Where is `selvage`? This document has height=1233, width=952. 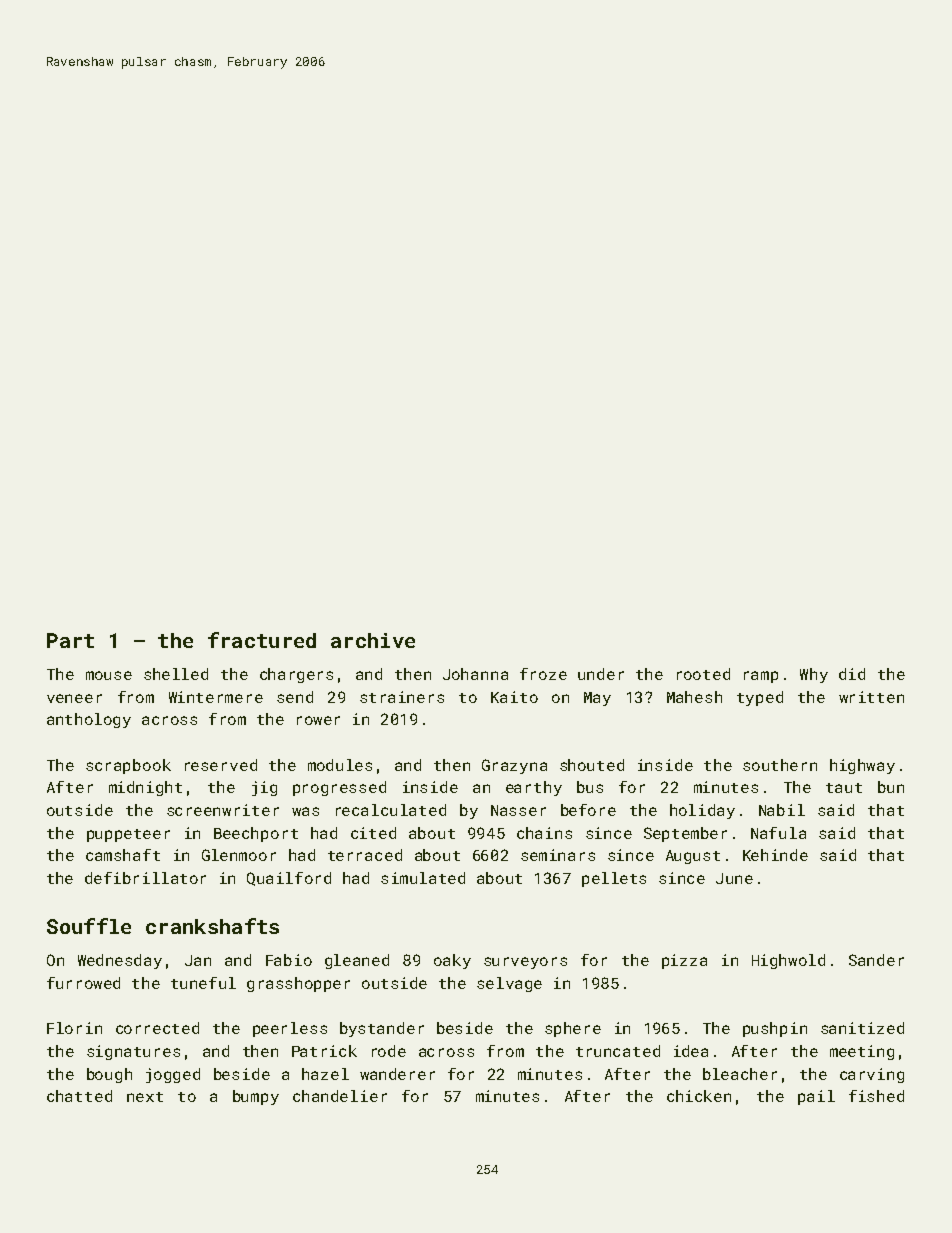 selvage is located at coordinates (509, 984).
